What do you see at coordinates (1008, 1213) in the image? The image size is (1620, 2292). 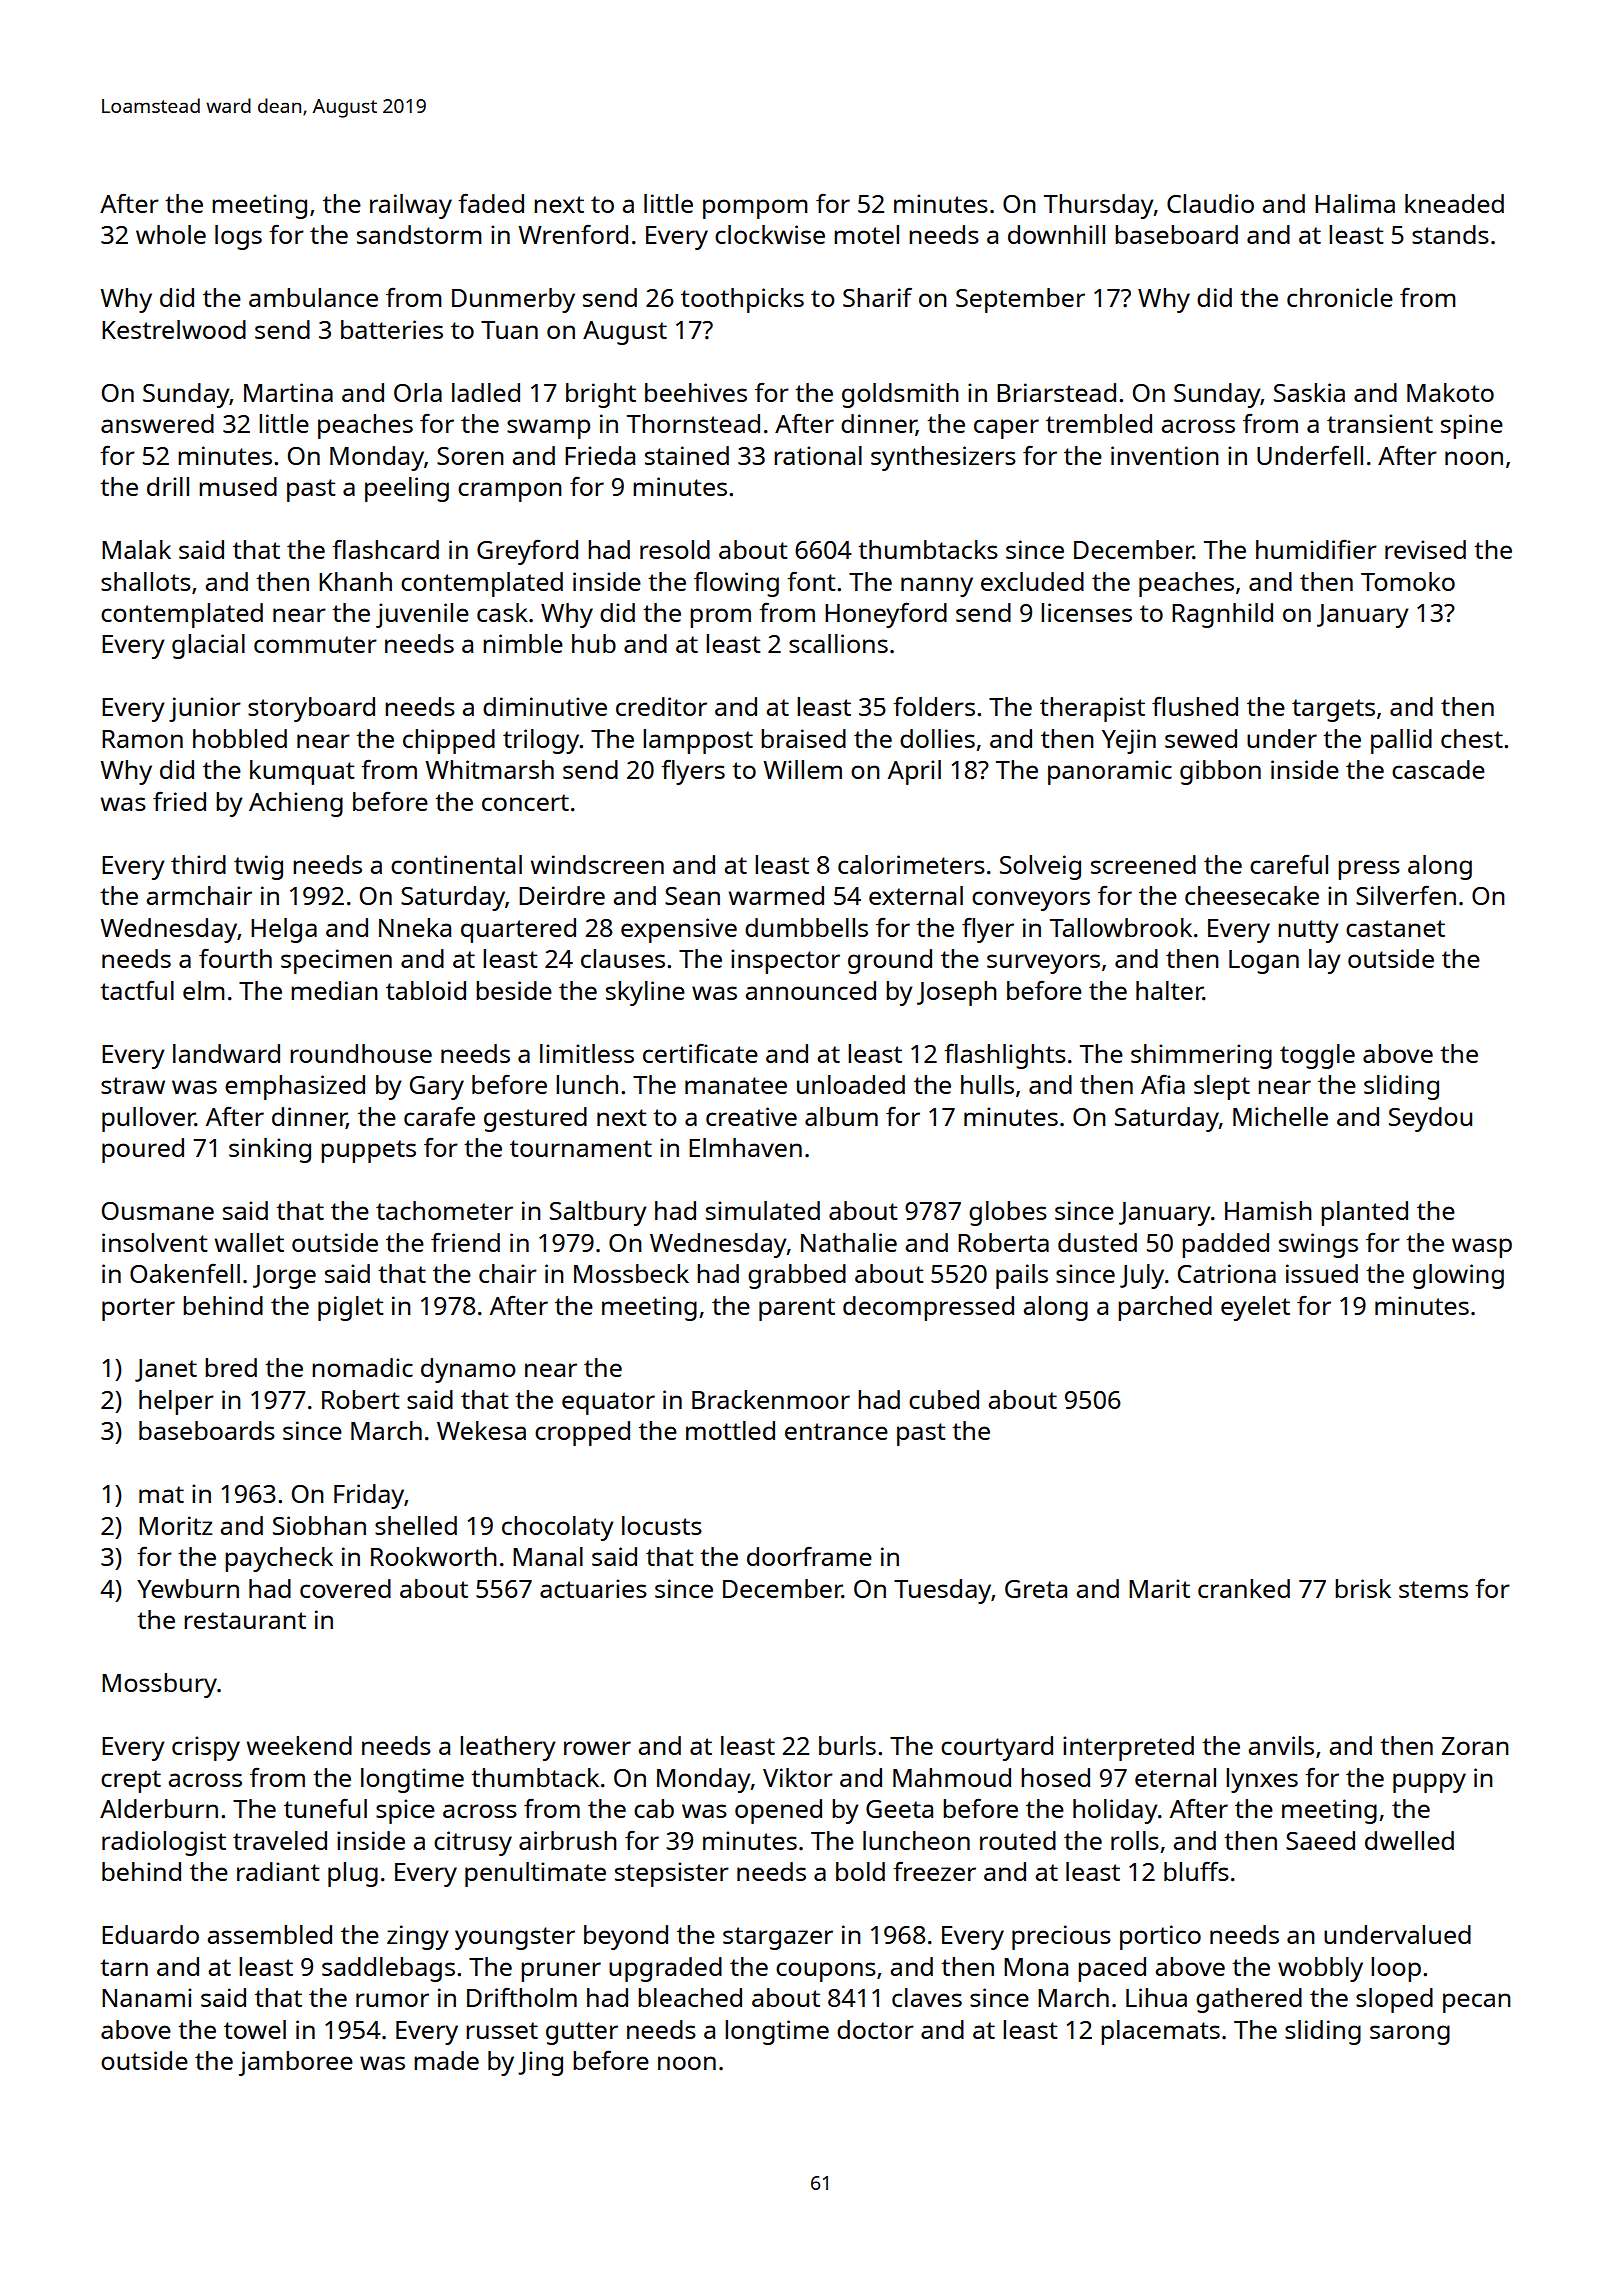 I see `globes` at bounding box center [1008, 1213].
